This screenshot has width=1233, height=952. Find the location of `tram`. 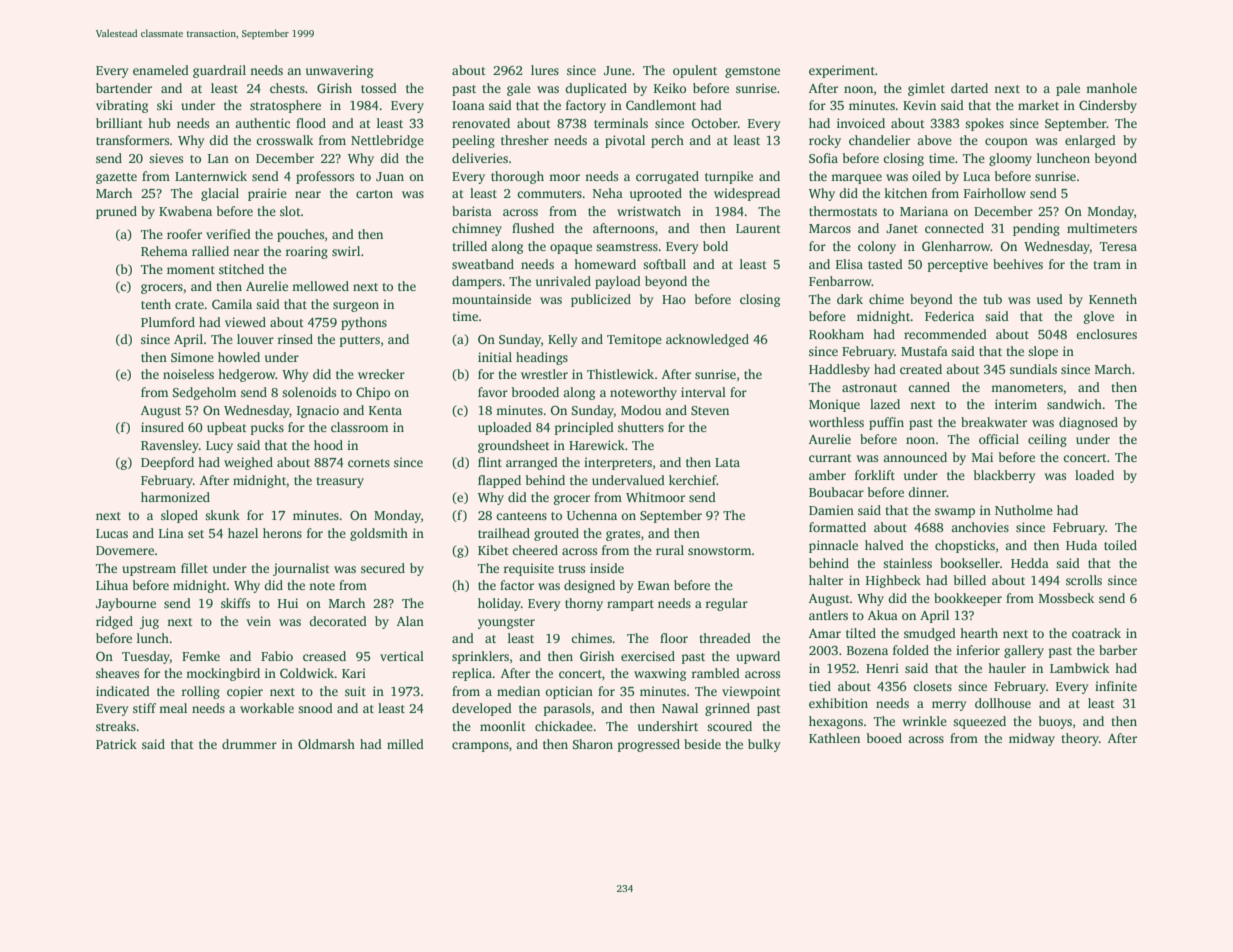

tram is located at coordinates (1107, 265).
